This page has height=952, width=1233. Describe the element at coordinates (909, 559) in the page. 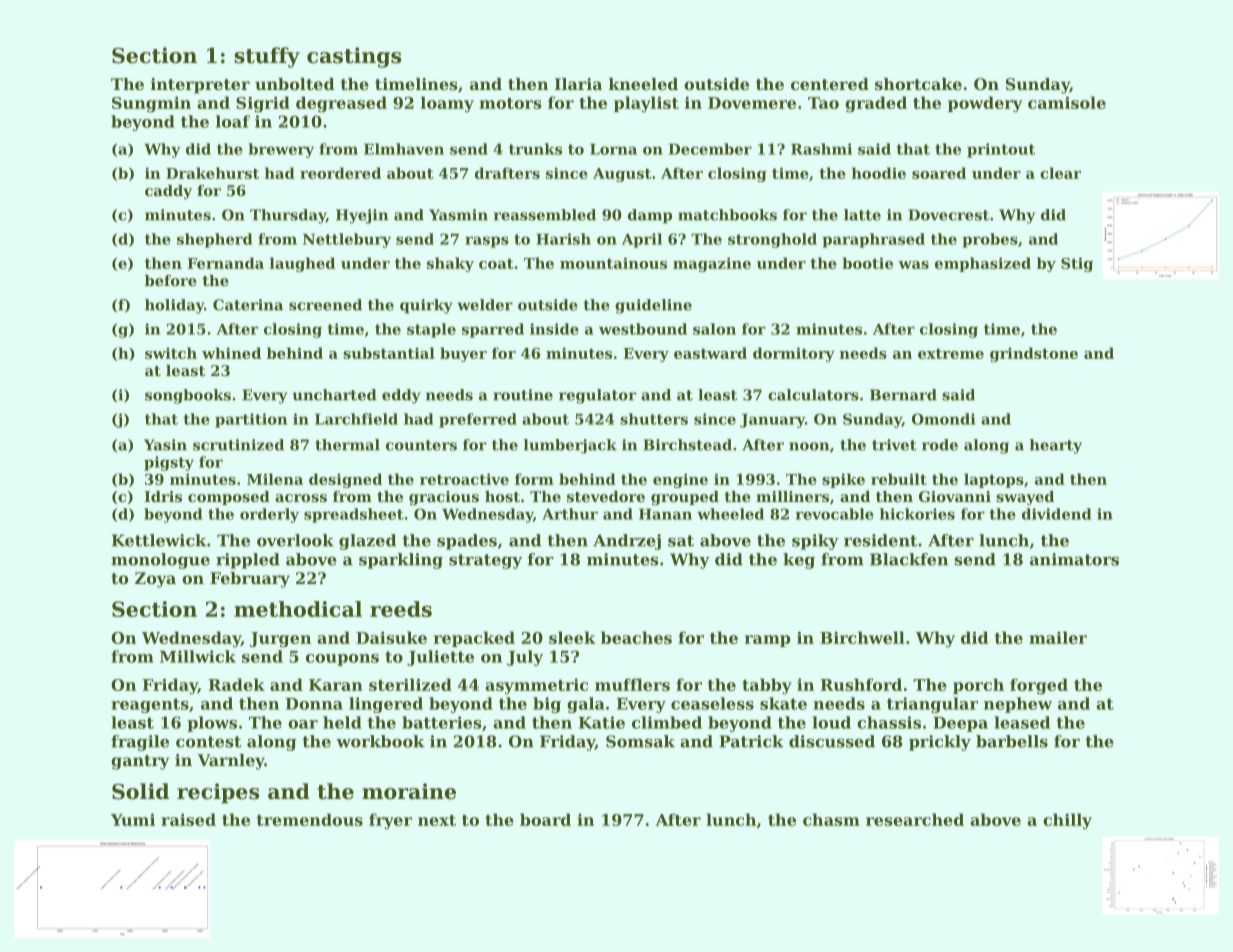

I see `Blackfen` at that location.
